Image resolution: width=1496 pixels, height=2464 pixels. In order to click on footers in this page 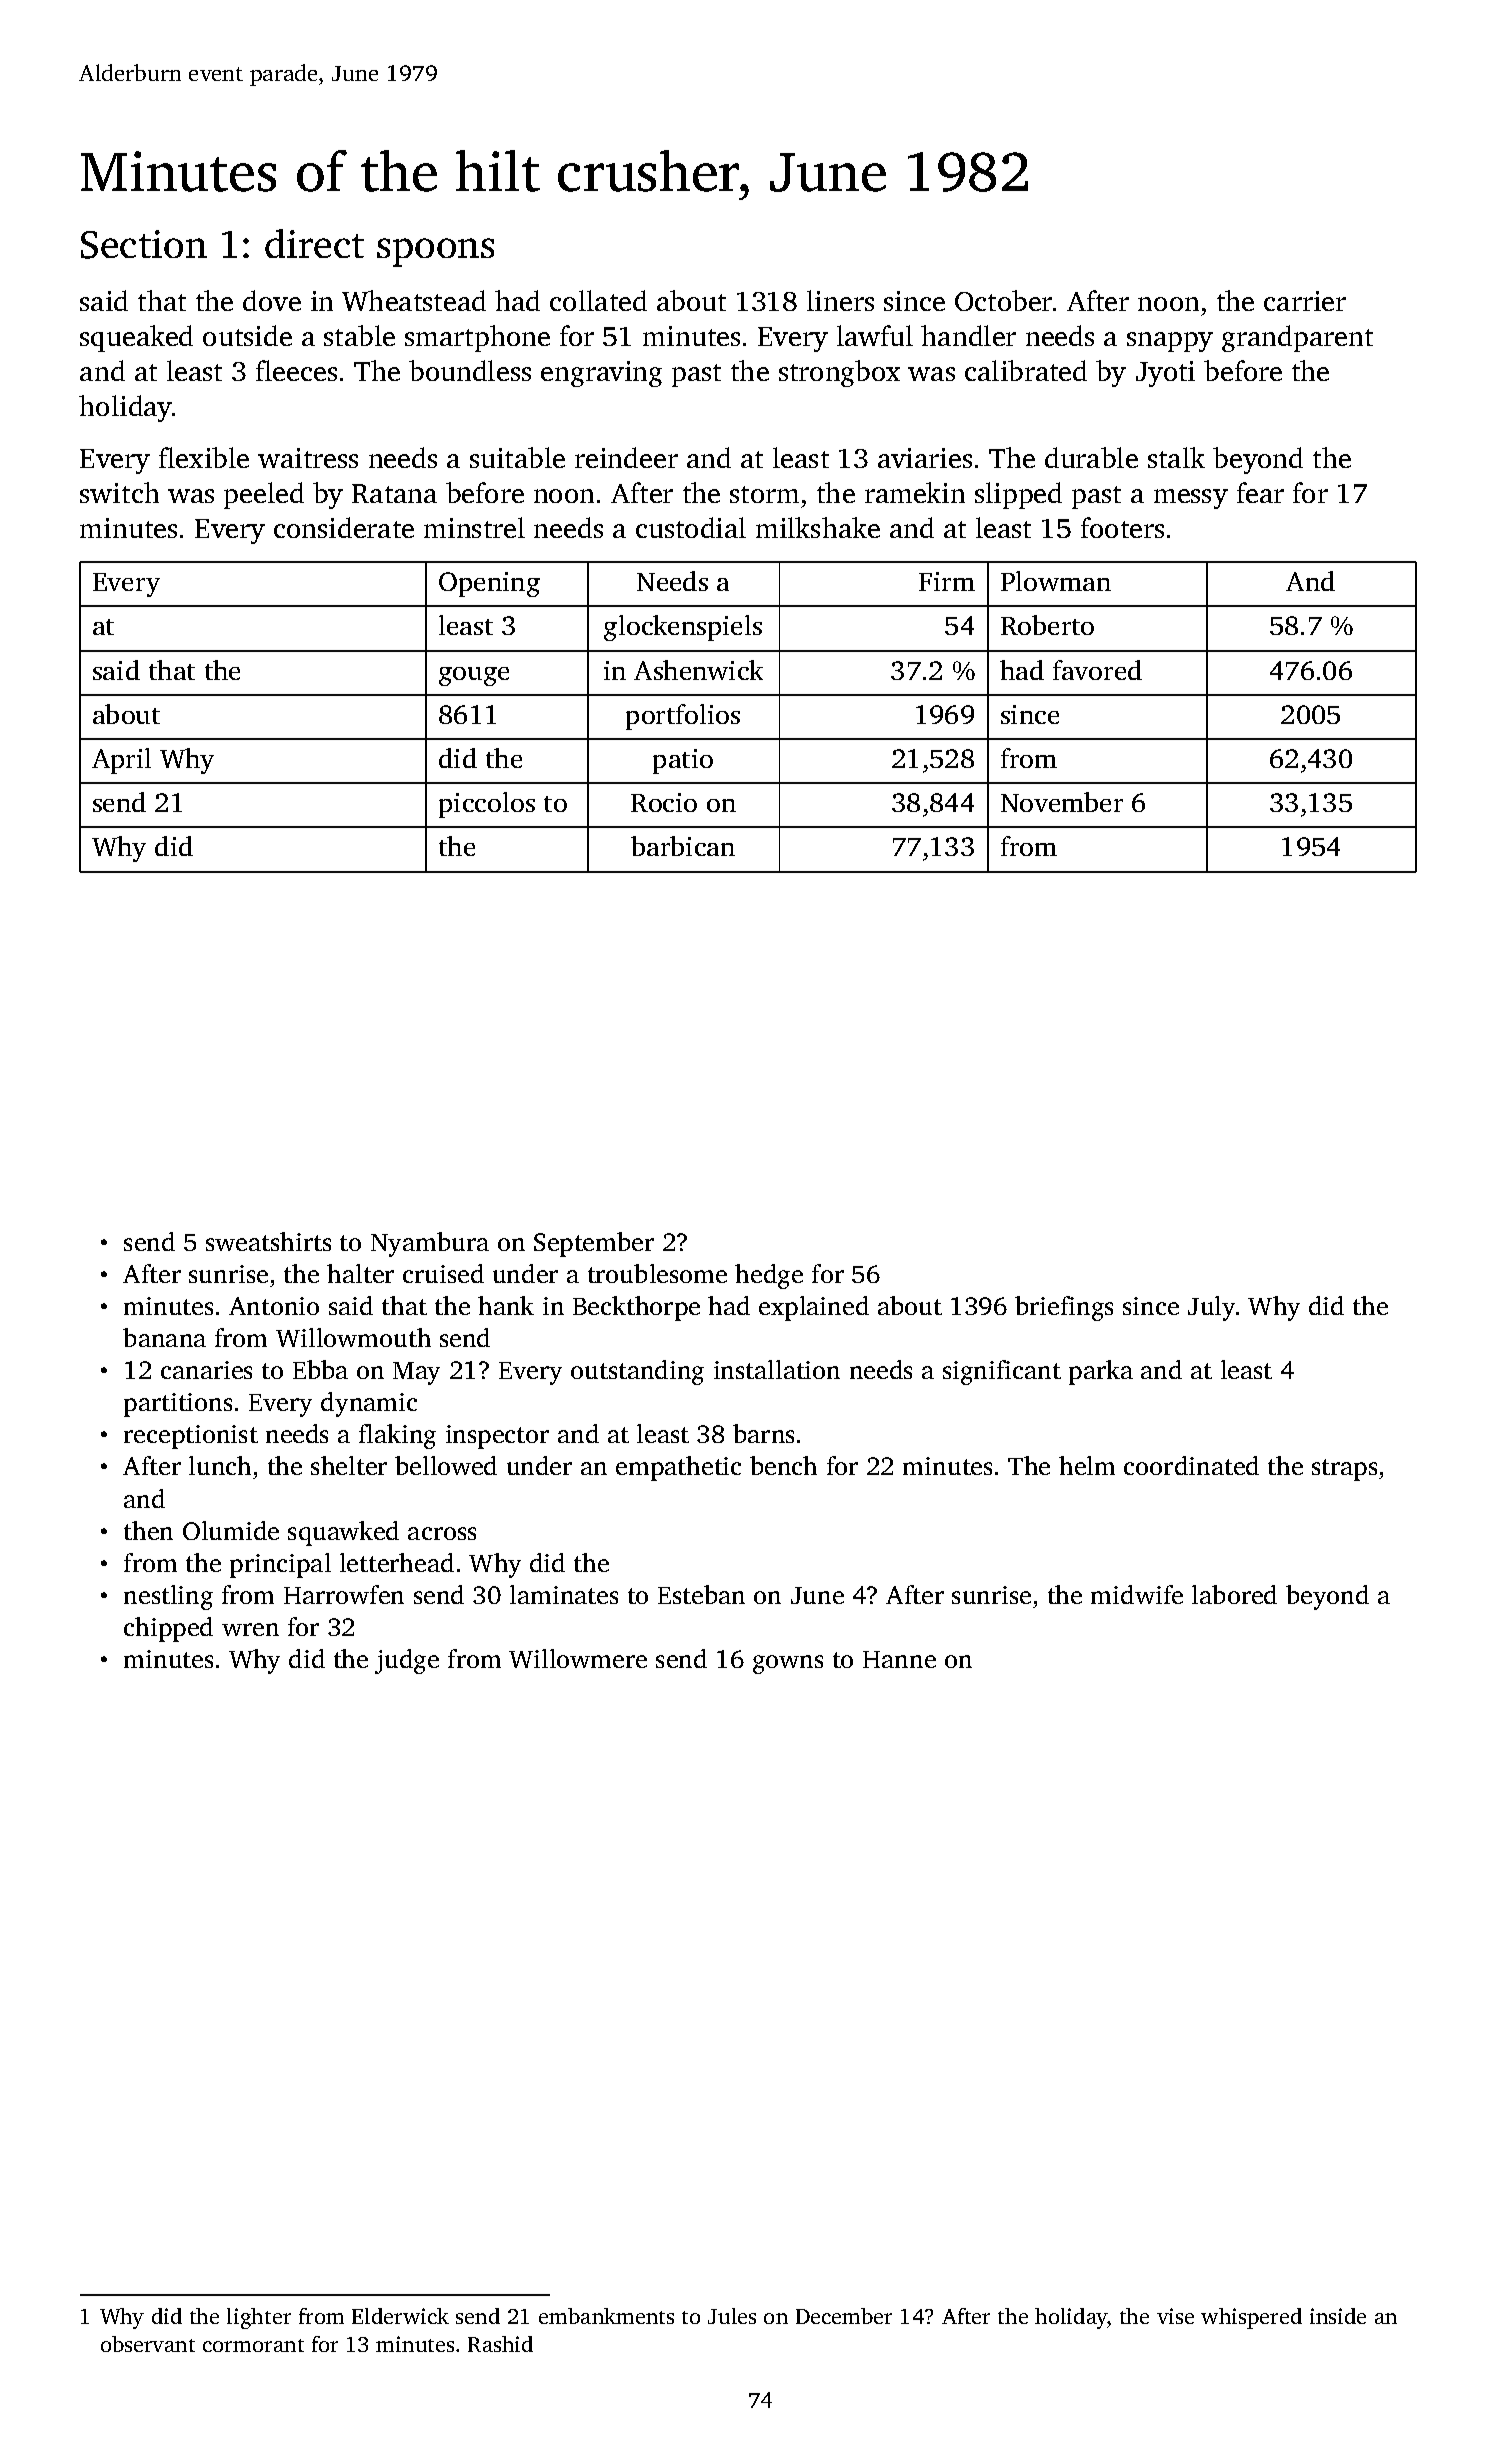, I will do `click(1122, 527)`.
